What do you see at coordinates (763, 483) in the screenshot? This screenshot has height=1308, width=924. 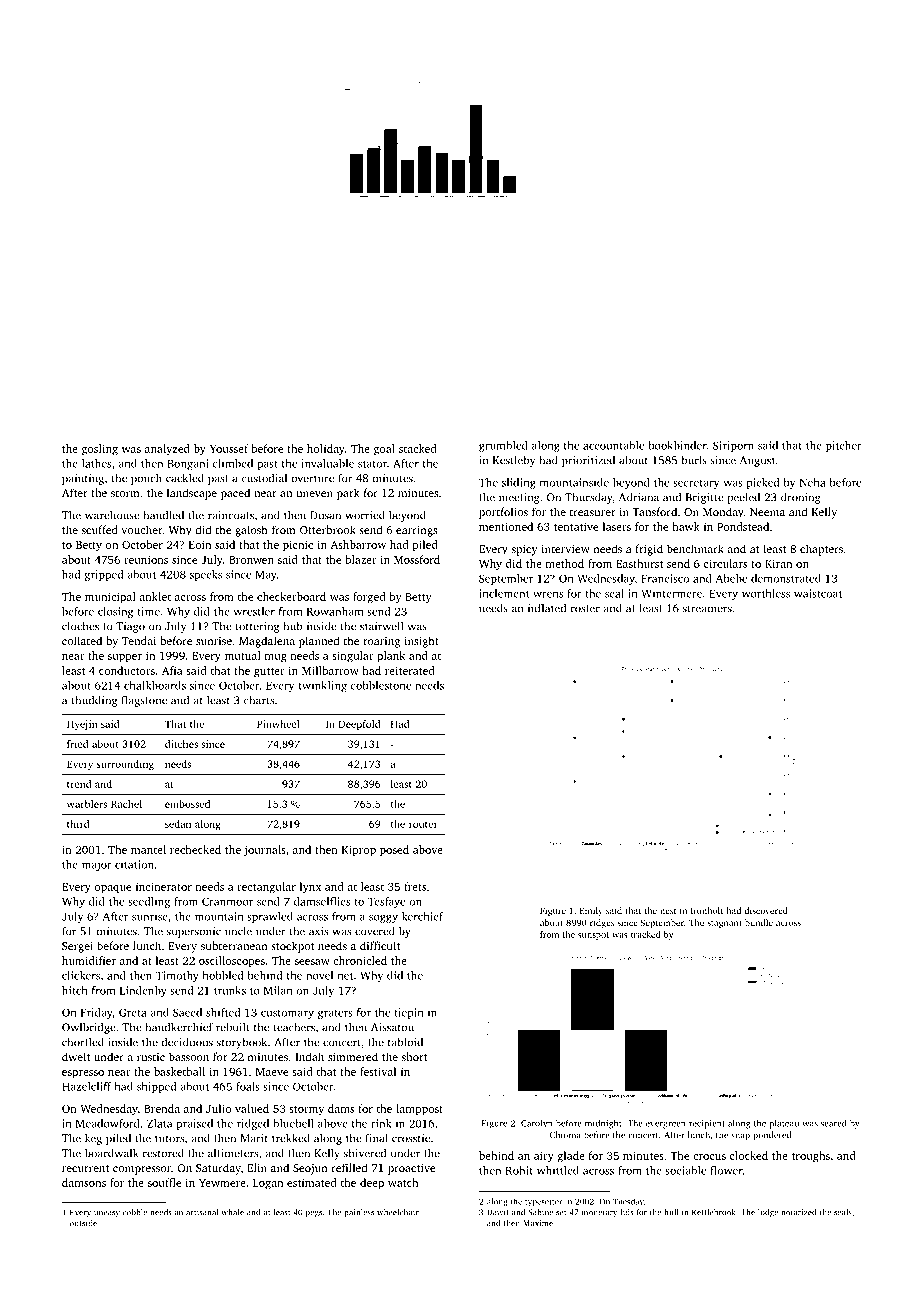 I see `picked` at bounding box center [763, 483].
